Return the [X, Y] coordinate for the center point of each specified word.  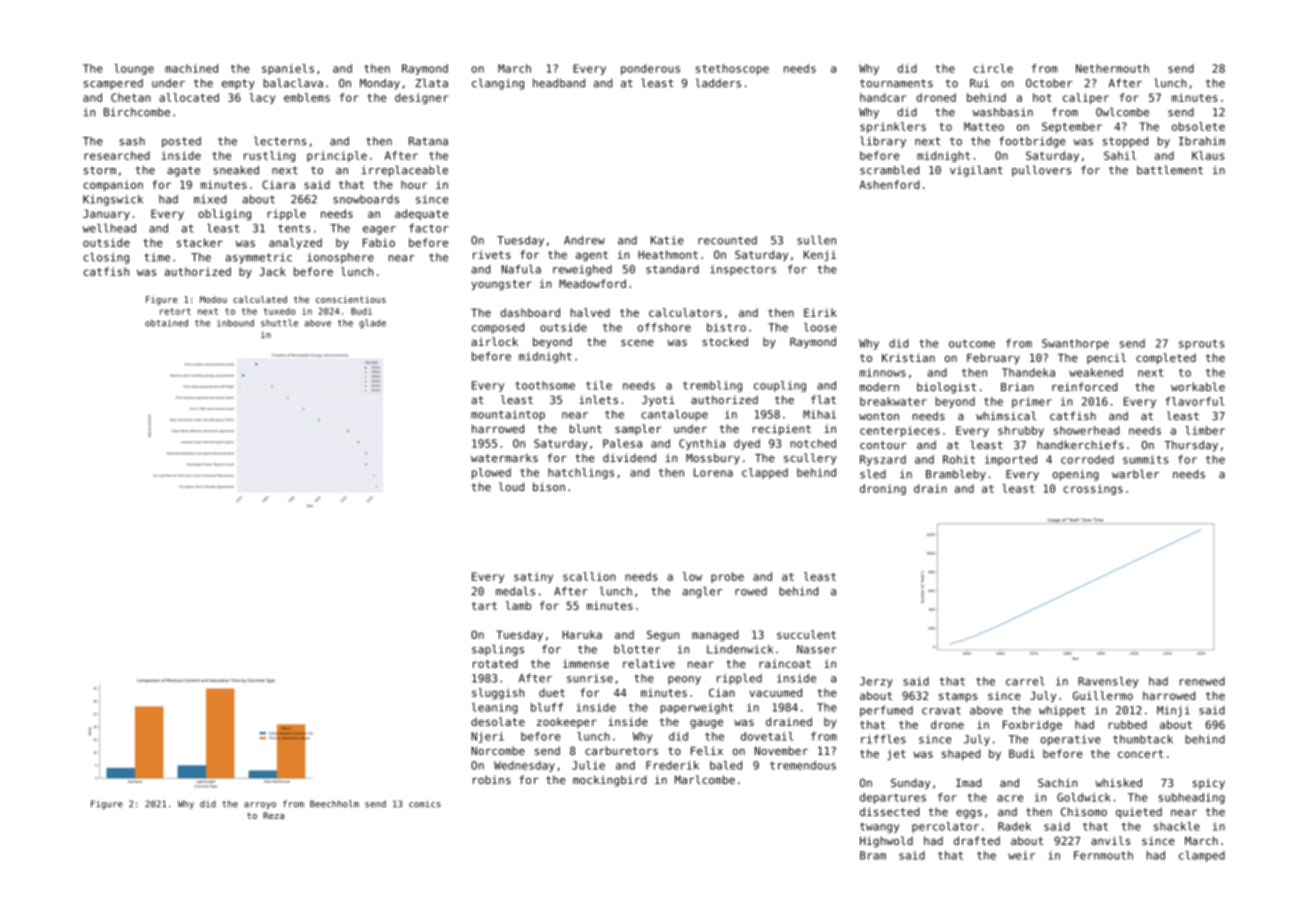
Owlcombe [1122, 112]
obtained [166, 323]
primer [1032, 402]
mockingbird [609, 781]
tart [484, 606]
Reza [273, 815]
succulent [806, 634]
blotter [637, 649]
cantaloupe [674, 415]
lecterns [280, 141]
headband [559, 83]
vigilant [976, 171]
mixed [210, 199]
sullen [816, 240]
